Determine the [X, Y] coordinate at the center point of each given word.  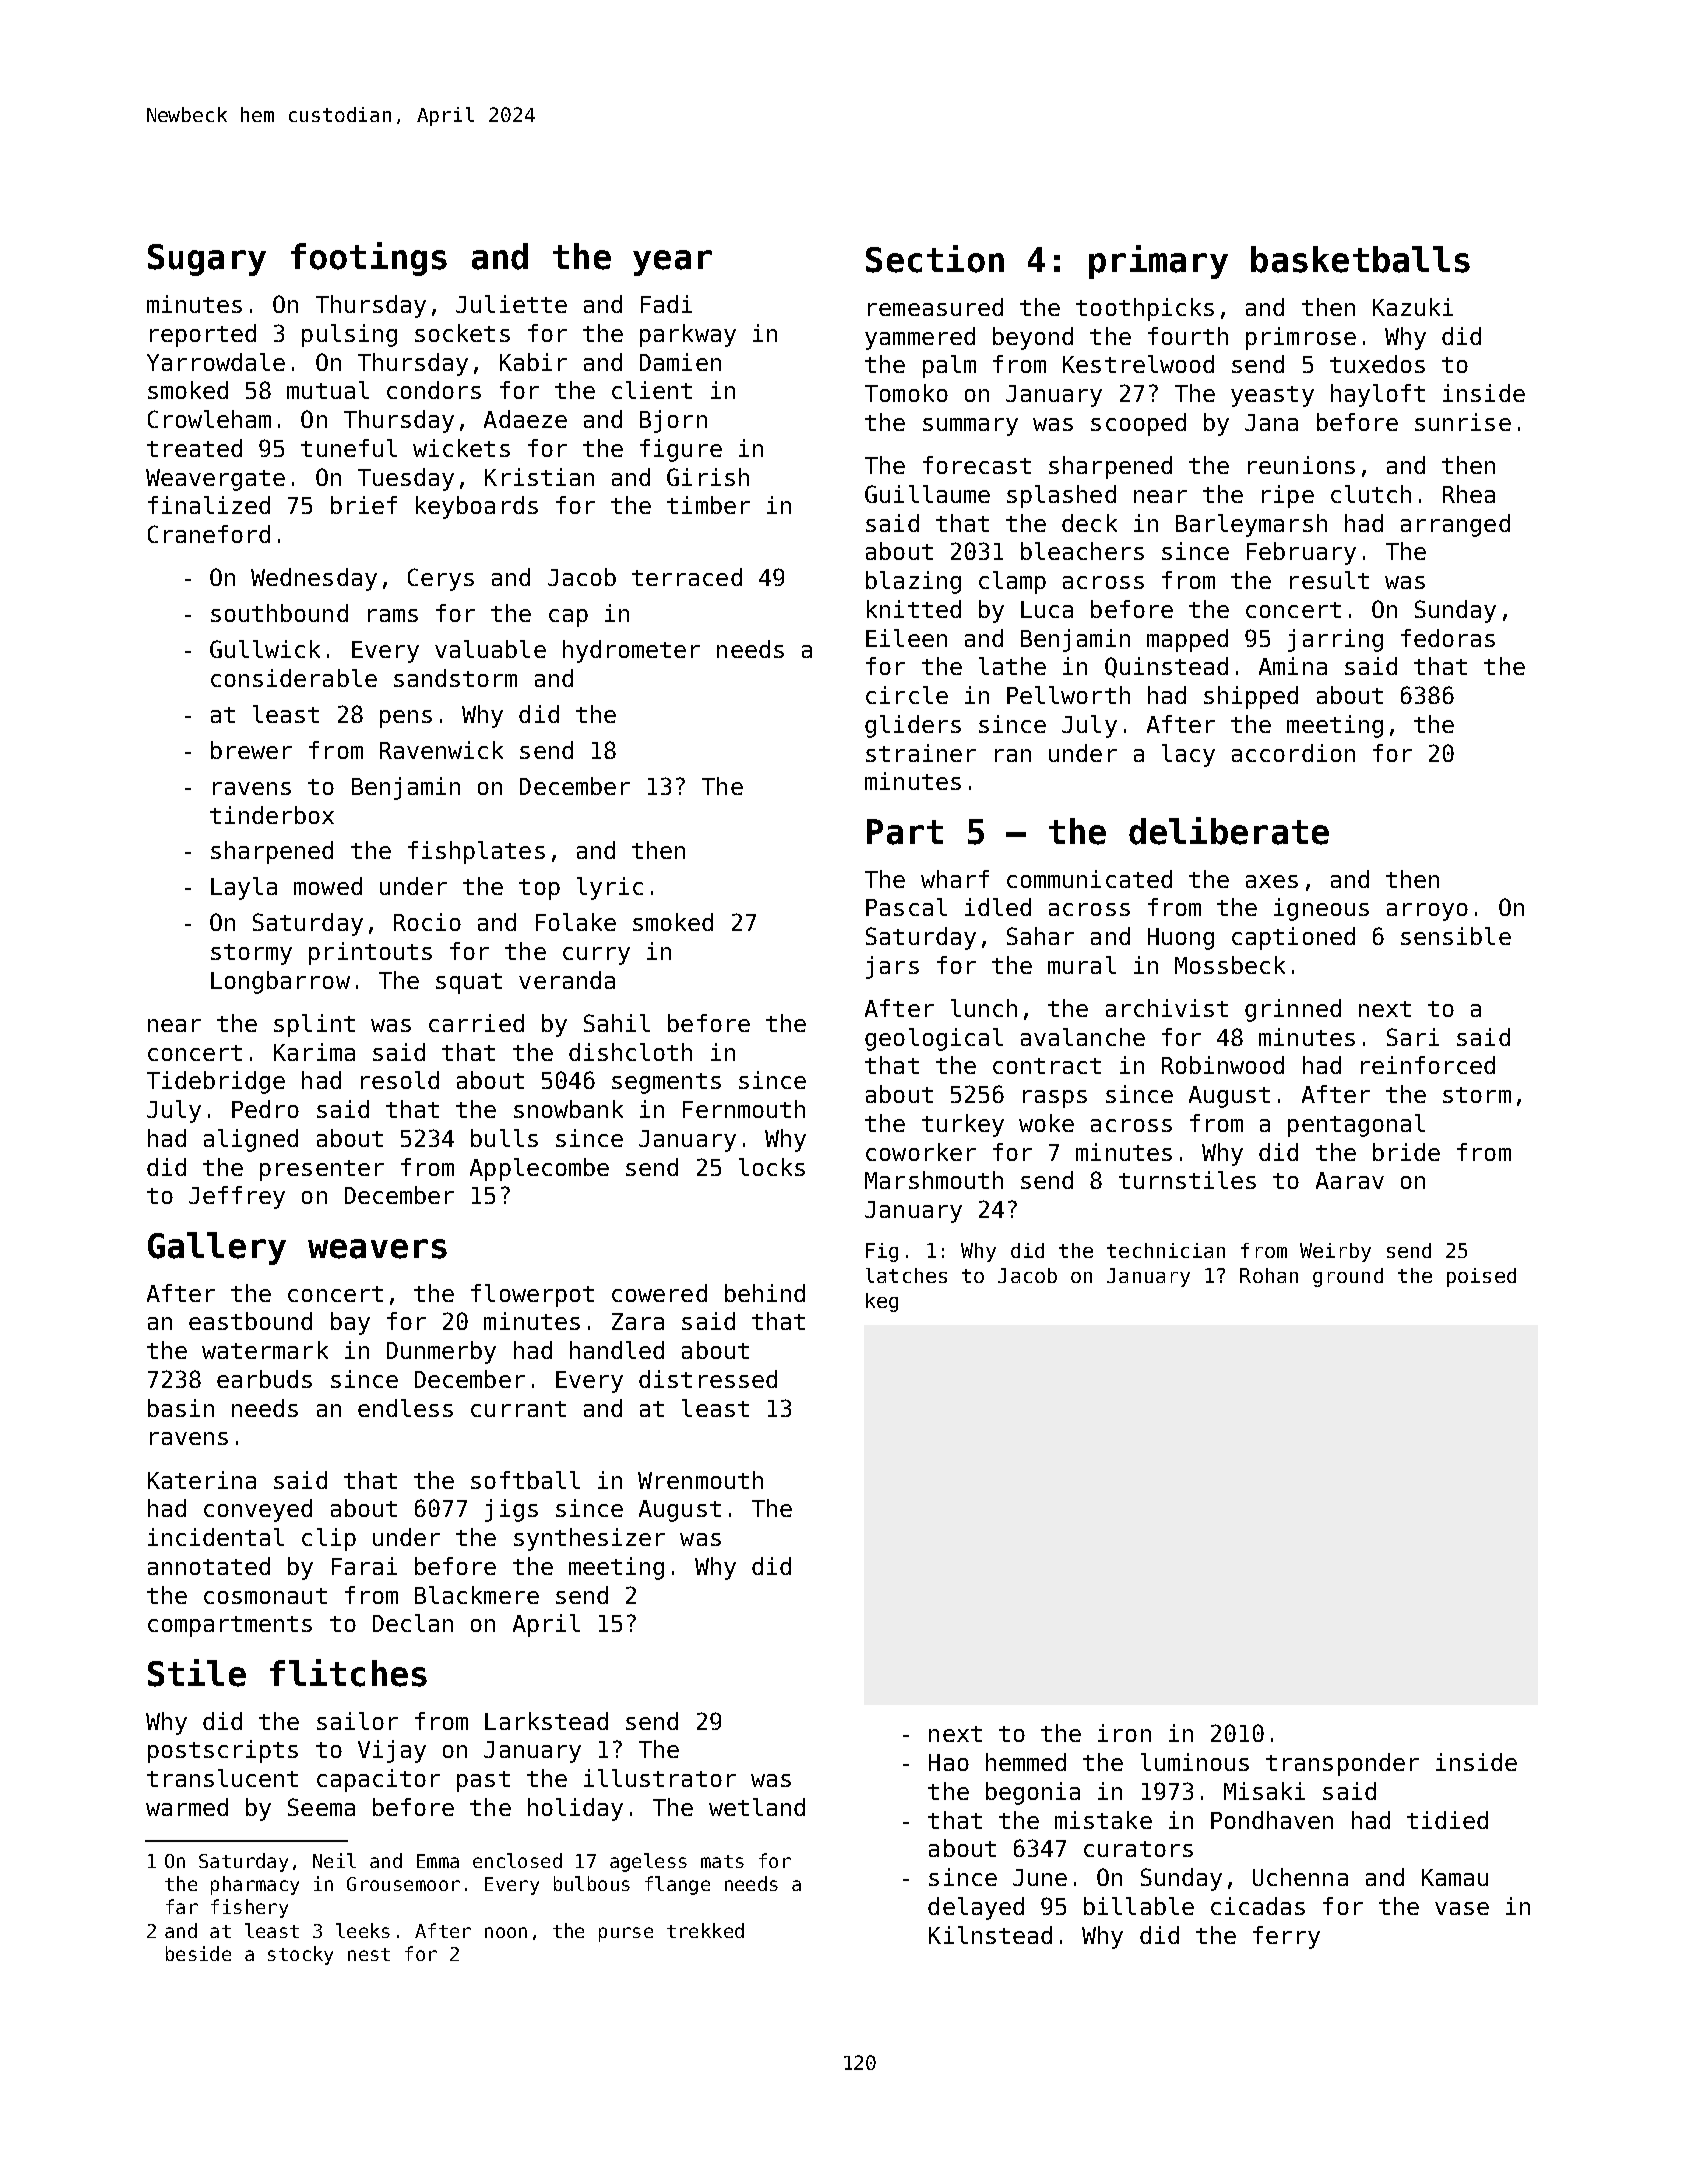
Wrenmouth [700, 1480]
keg [882, 1302]
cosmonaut [265, 1596]
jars [892, 967]
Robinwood [1223, 1065]
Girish [708, 477]
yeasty [1272, 396]
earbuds [264, 1379]
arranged [1455, 525]
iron [1124, 1733]
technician [1166, 1250]
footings [369, 259]
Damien [680, 362]
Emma [438, 1861]
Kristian [539, 477]
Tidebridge [216, 1082]
